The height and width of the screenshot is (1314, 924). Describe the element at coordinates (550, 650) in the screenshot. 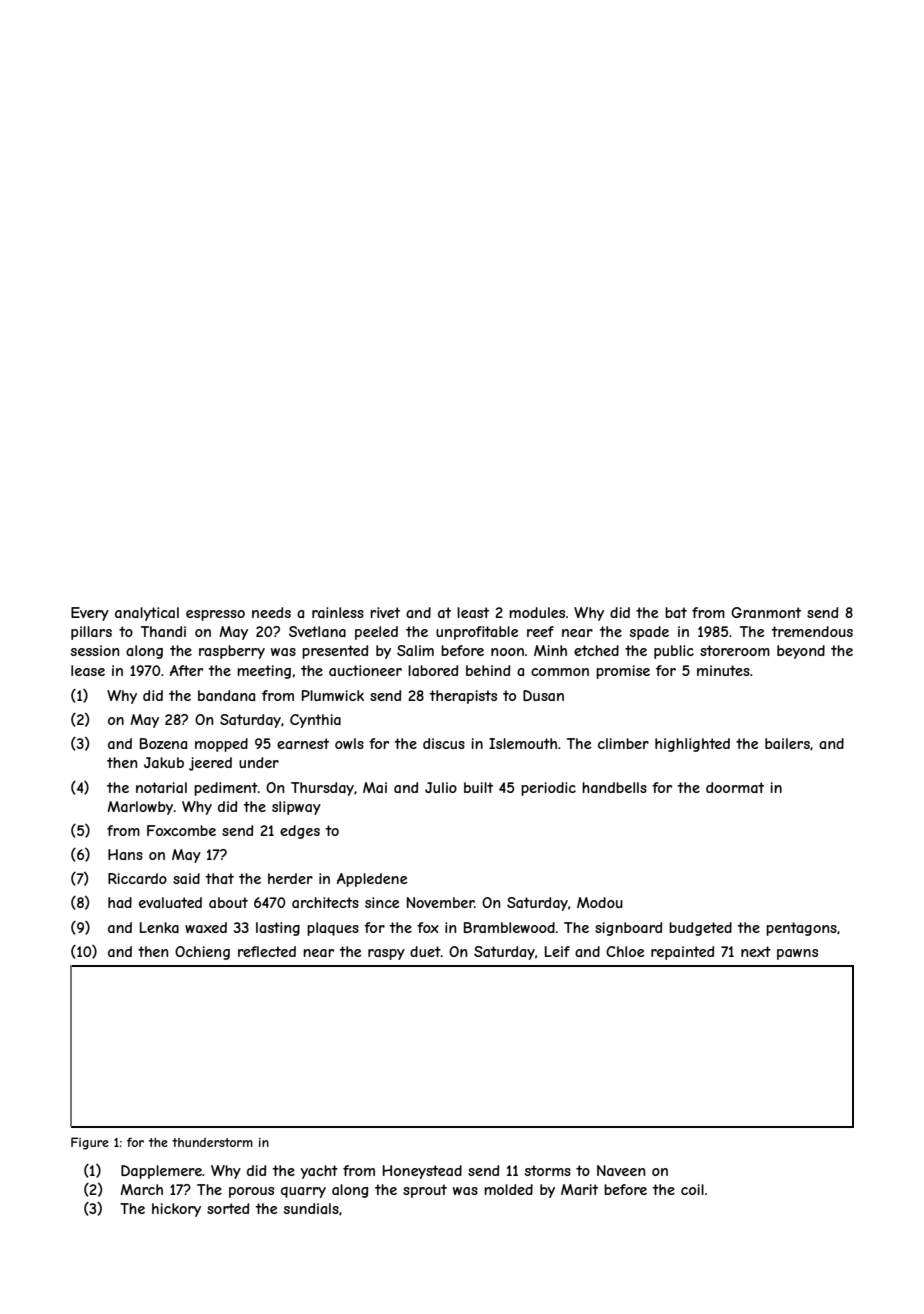

I see `Minh` at that location.
